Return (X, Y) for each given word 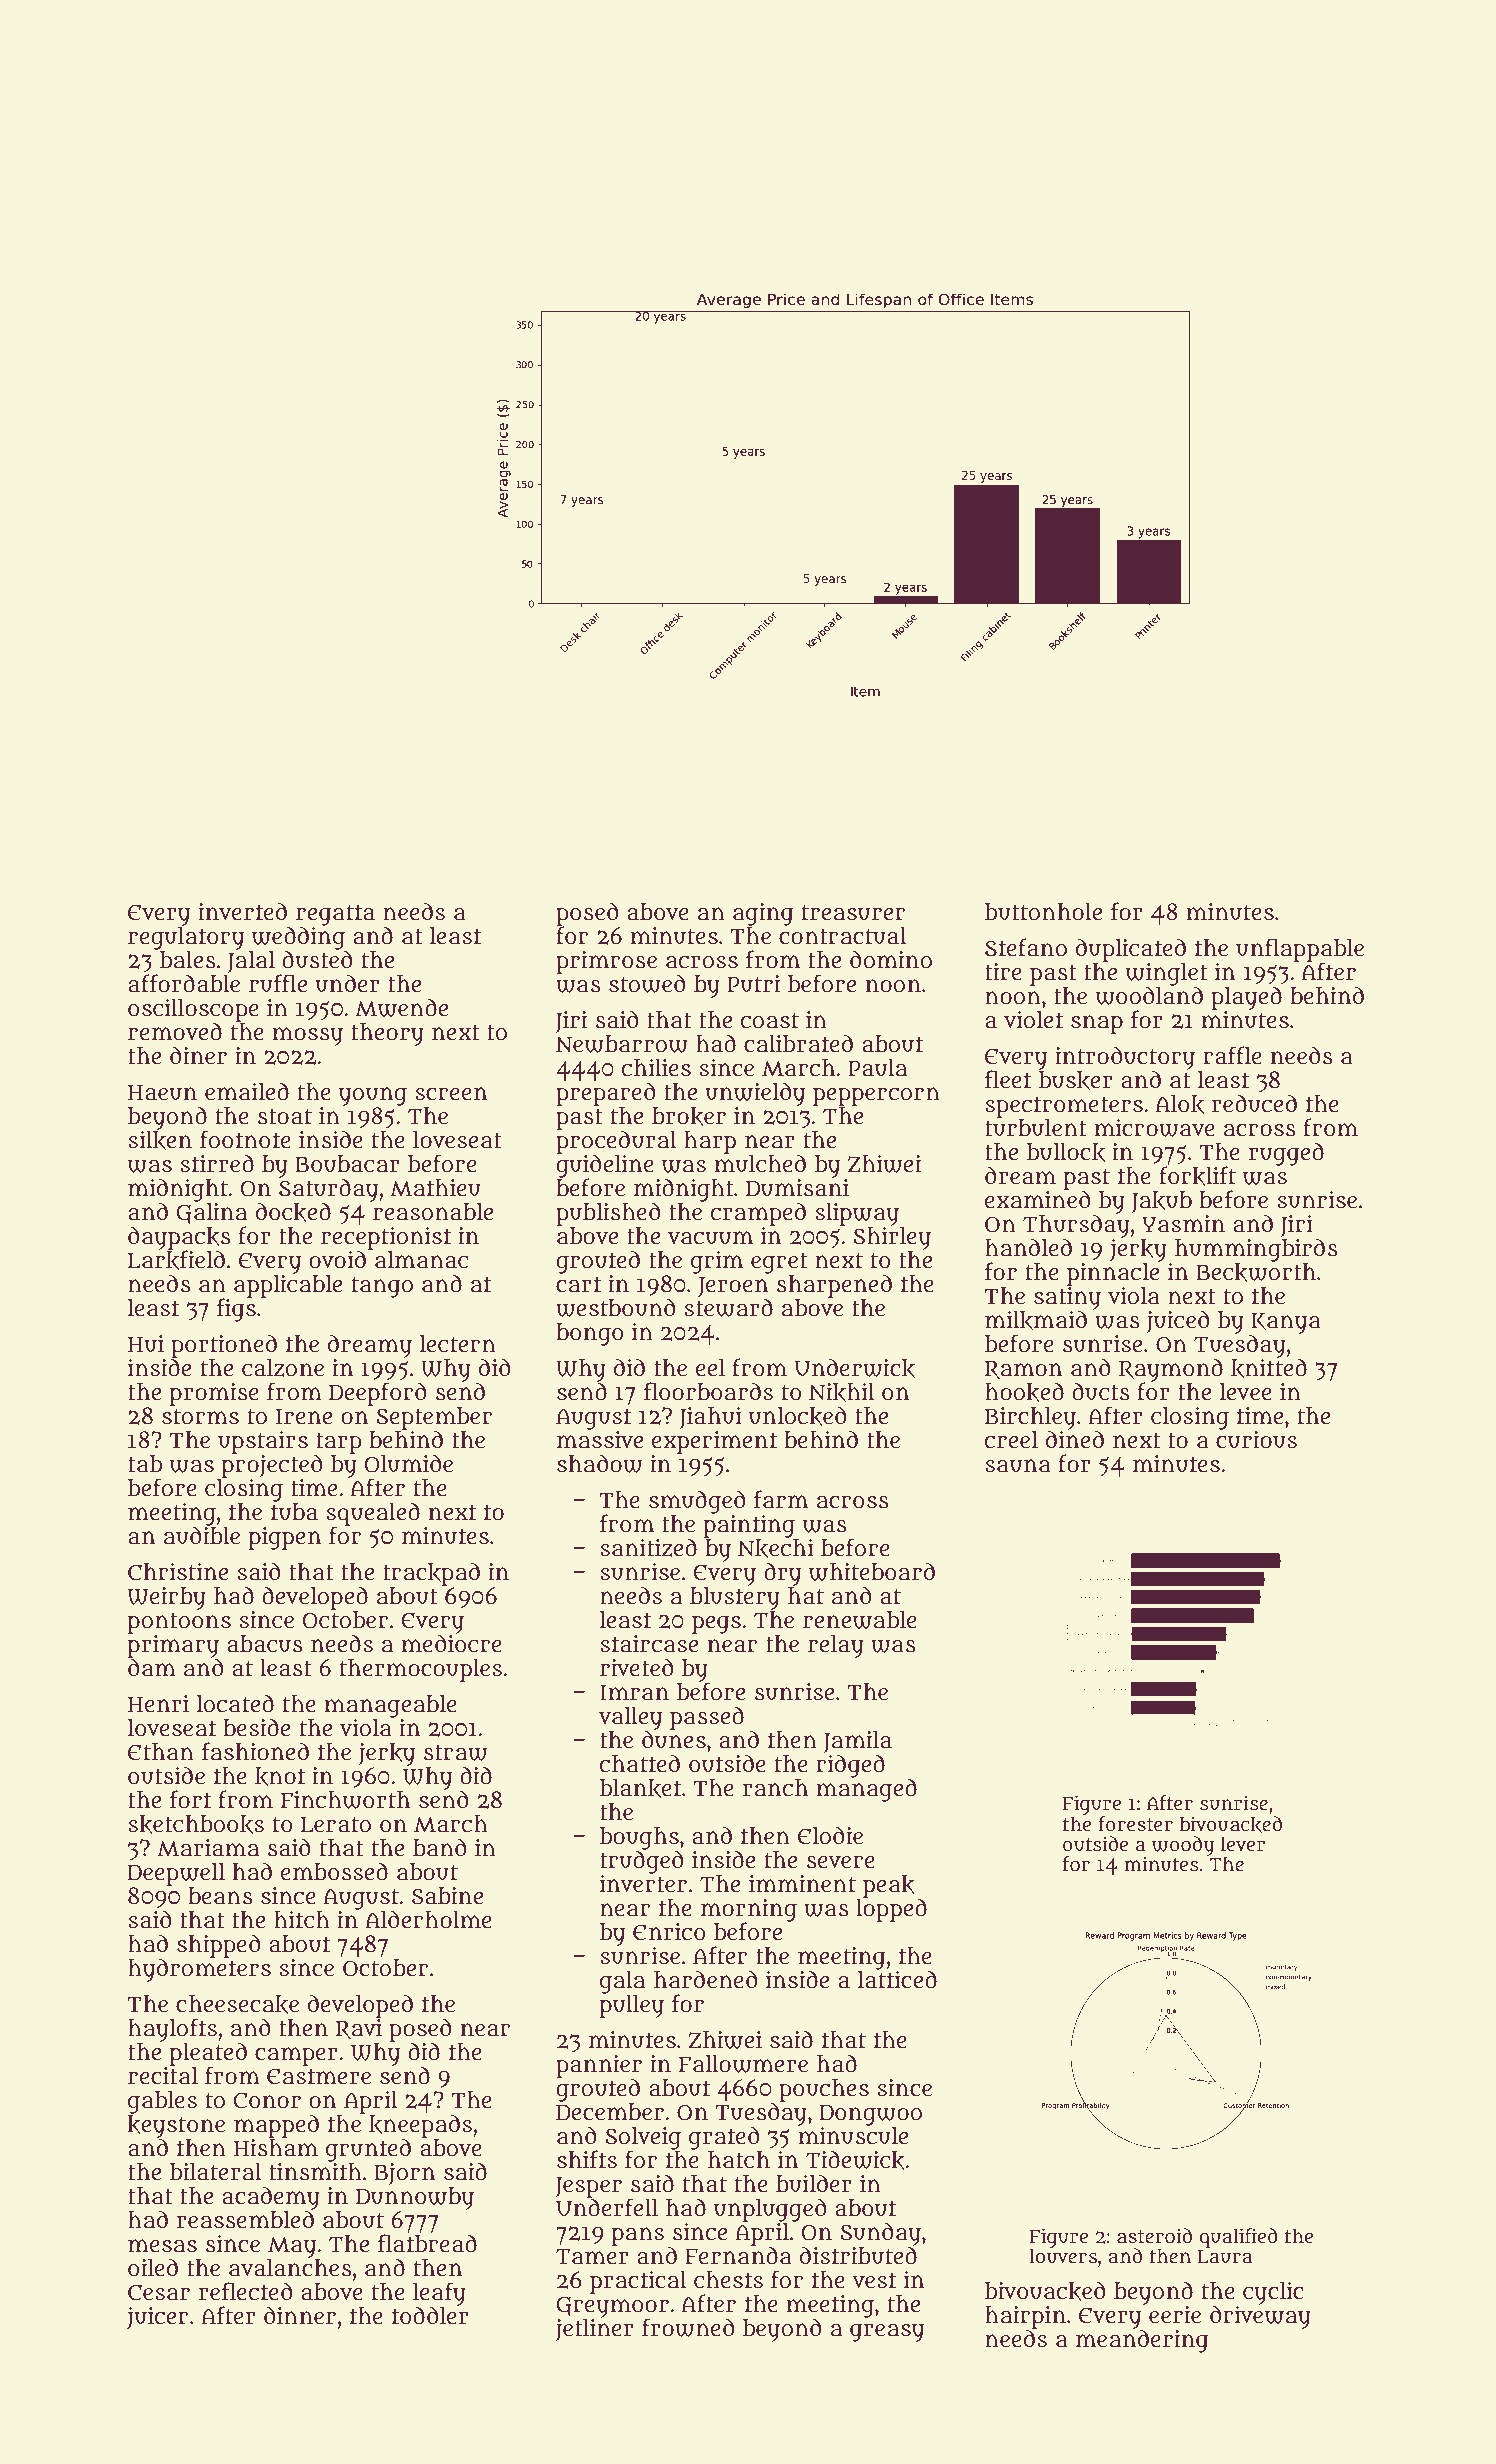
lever (1243, 1844)
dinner (300, 2315)
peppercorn (876, 1096)
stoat (285, 1117)
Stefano (1026, 947)
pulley (632, 2006)
